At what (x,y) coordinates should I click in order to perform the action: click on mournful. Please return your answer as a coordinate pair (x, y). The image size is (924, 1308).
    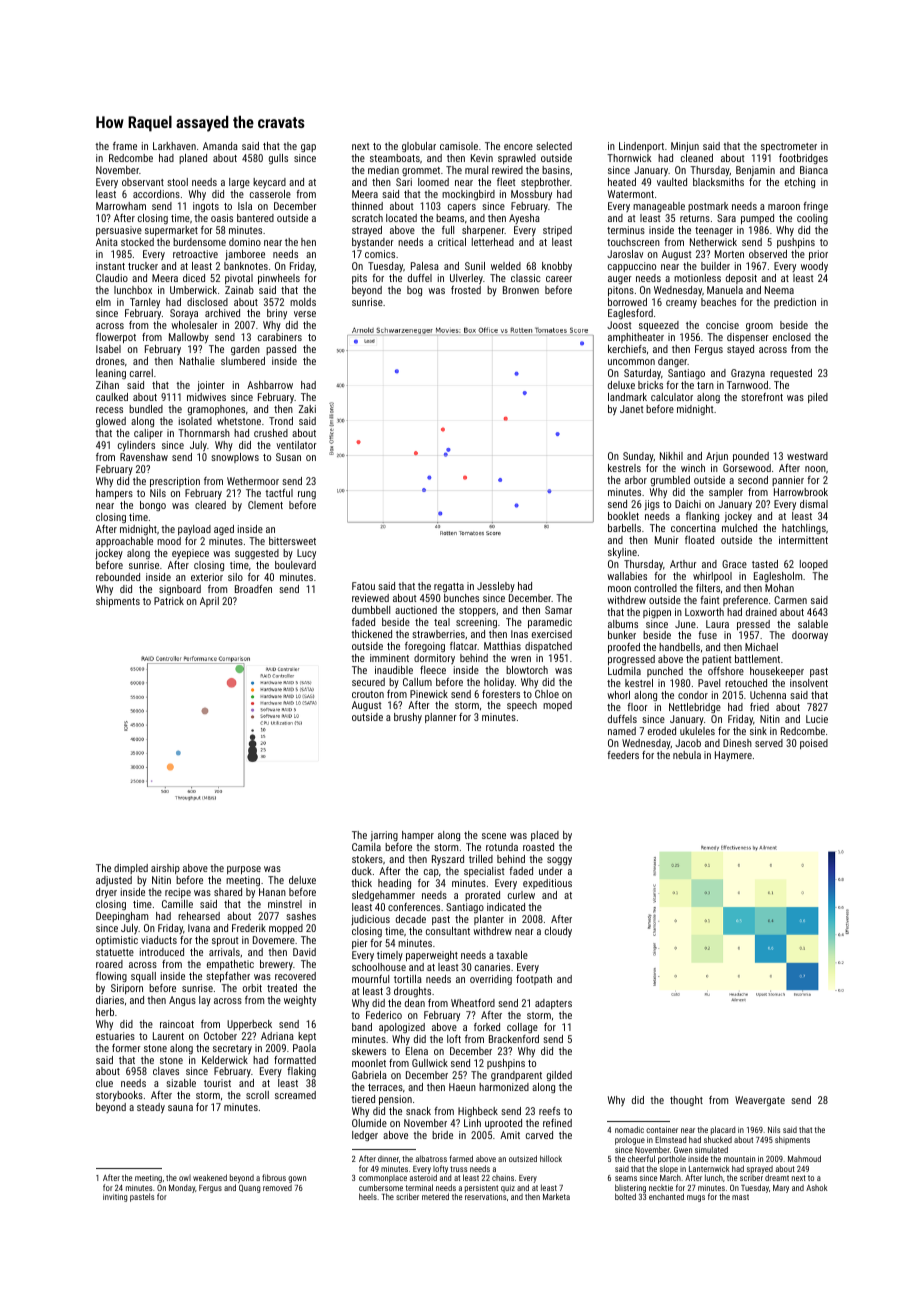
    Looking at the image, I should click on (370, 979).
